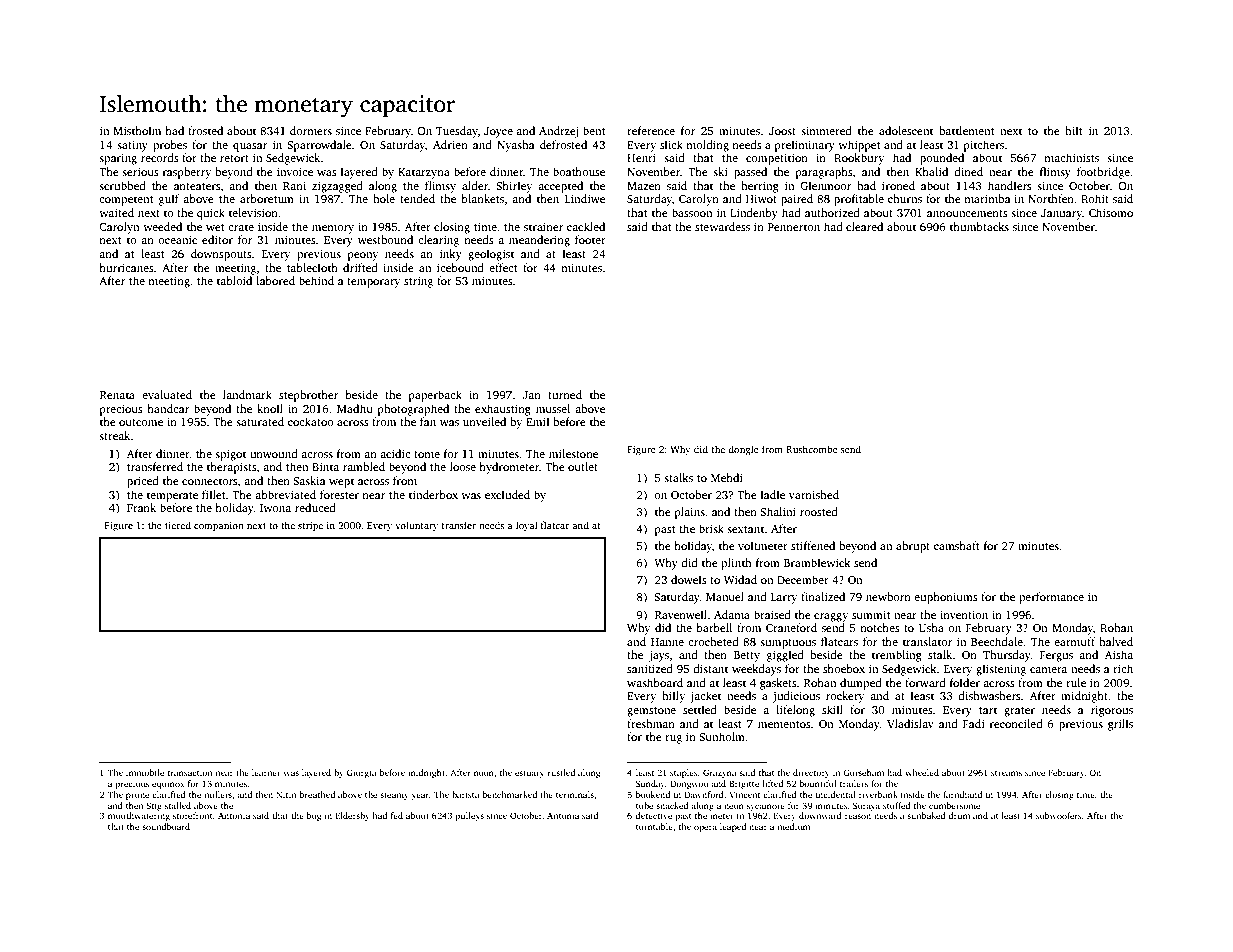  Describe the element at coordinates (190, 772) in the screenshot. I see `transaction` at that location.
